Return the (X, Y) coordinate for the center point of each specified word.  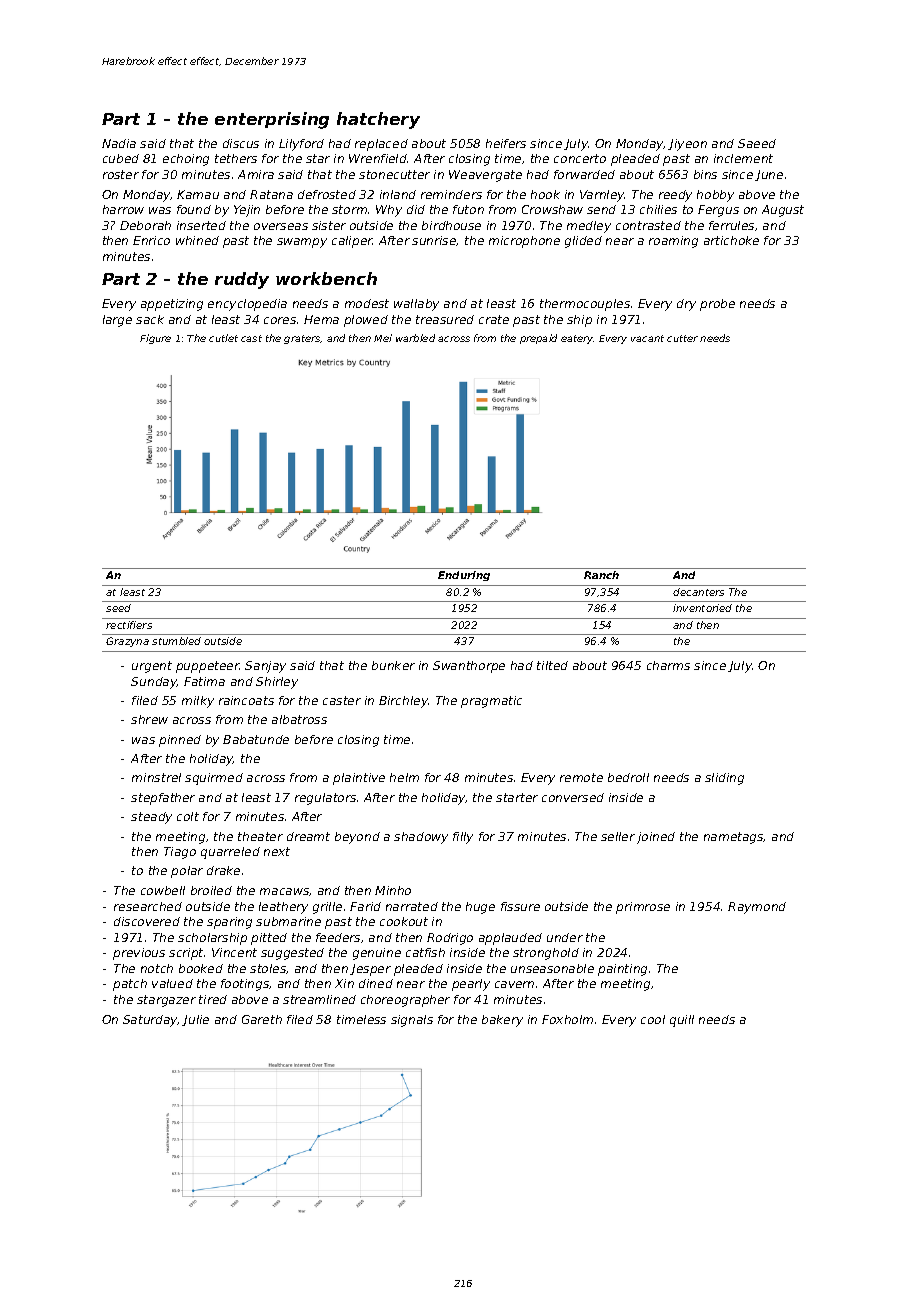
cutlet (223, 338)
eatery (577, 339)
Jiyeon (687, 145)
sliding (724, 779)
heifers (506, 143)
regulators (325, 799)
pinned (180, 741)
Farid (365, 906)
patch (130, 985)
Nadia (119, 143)
